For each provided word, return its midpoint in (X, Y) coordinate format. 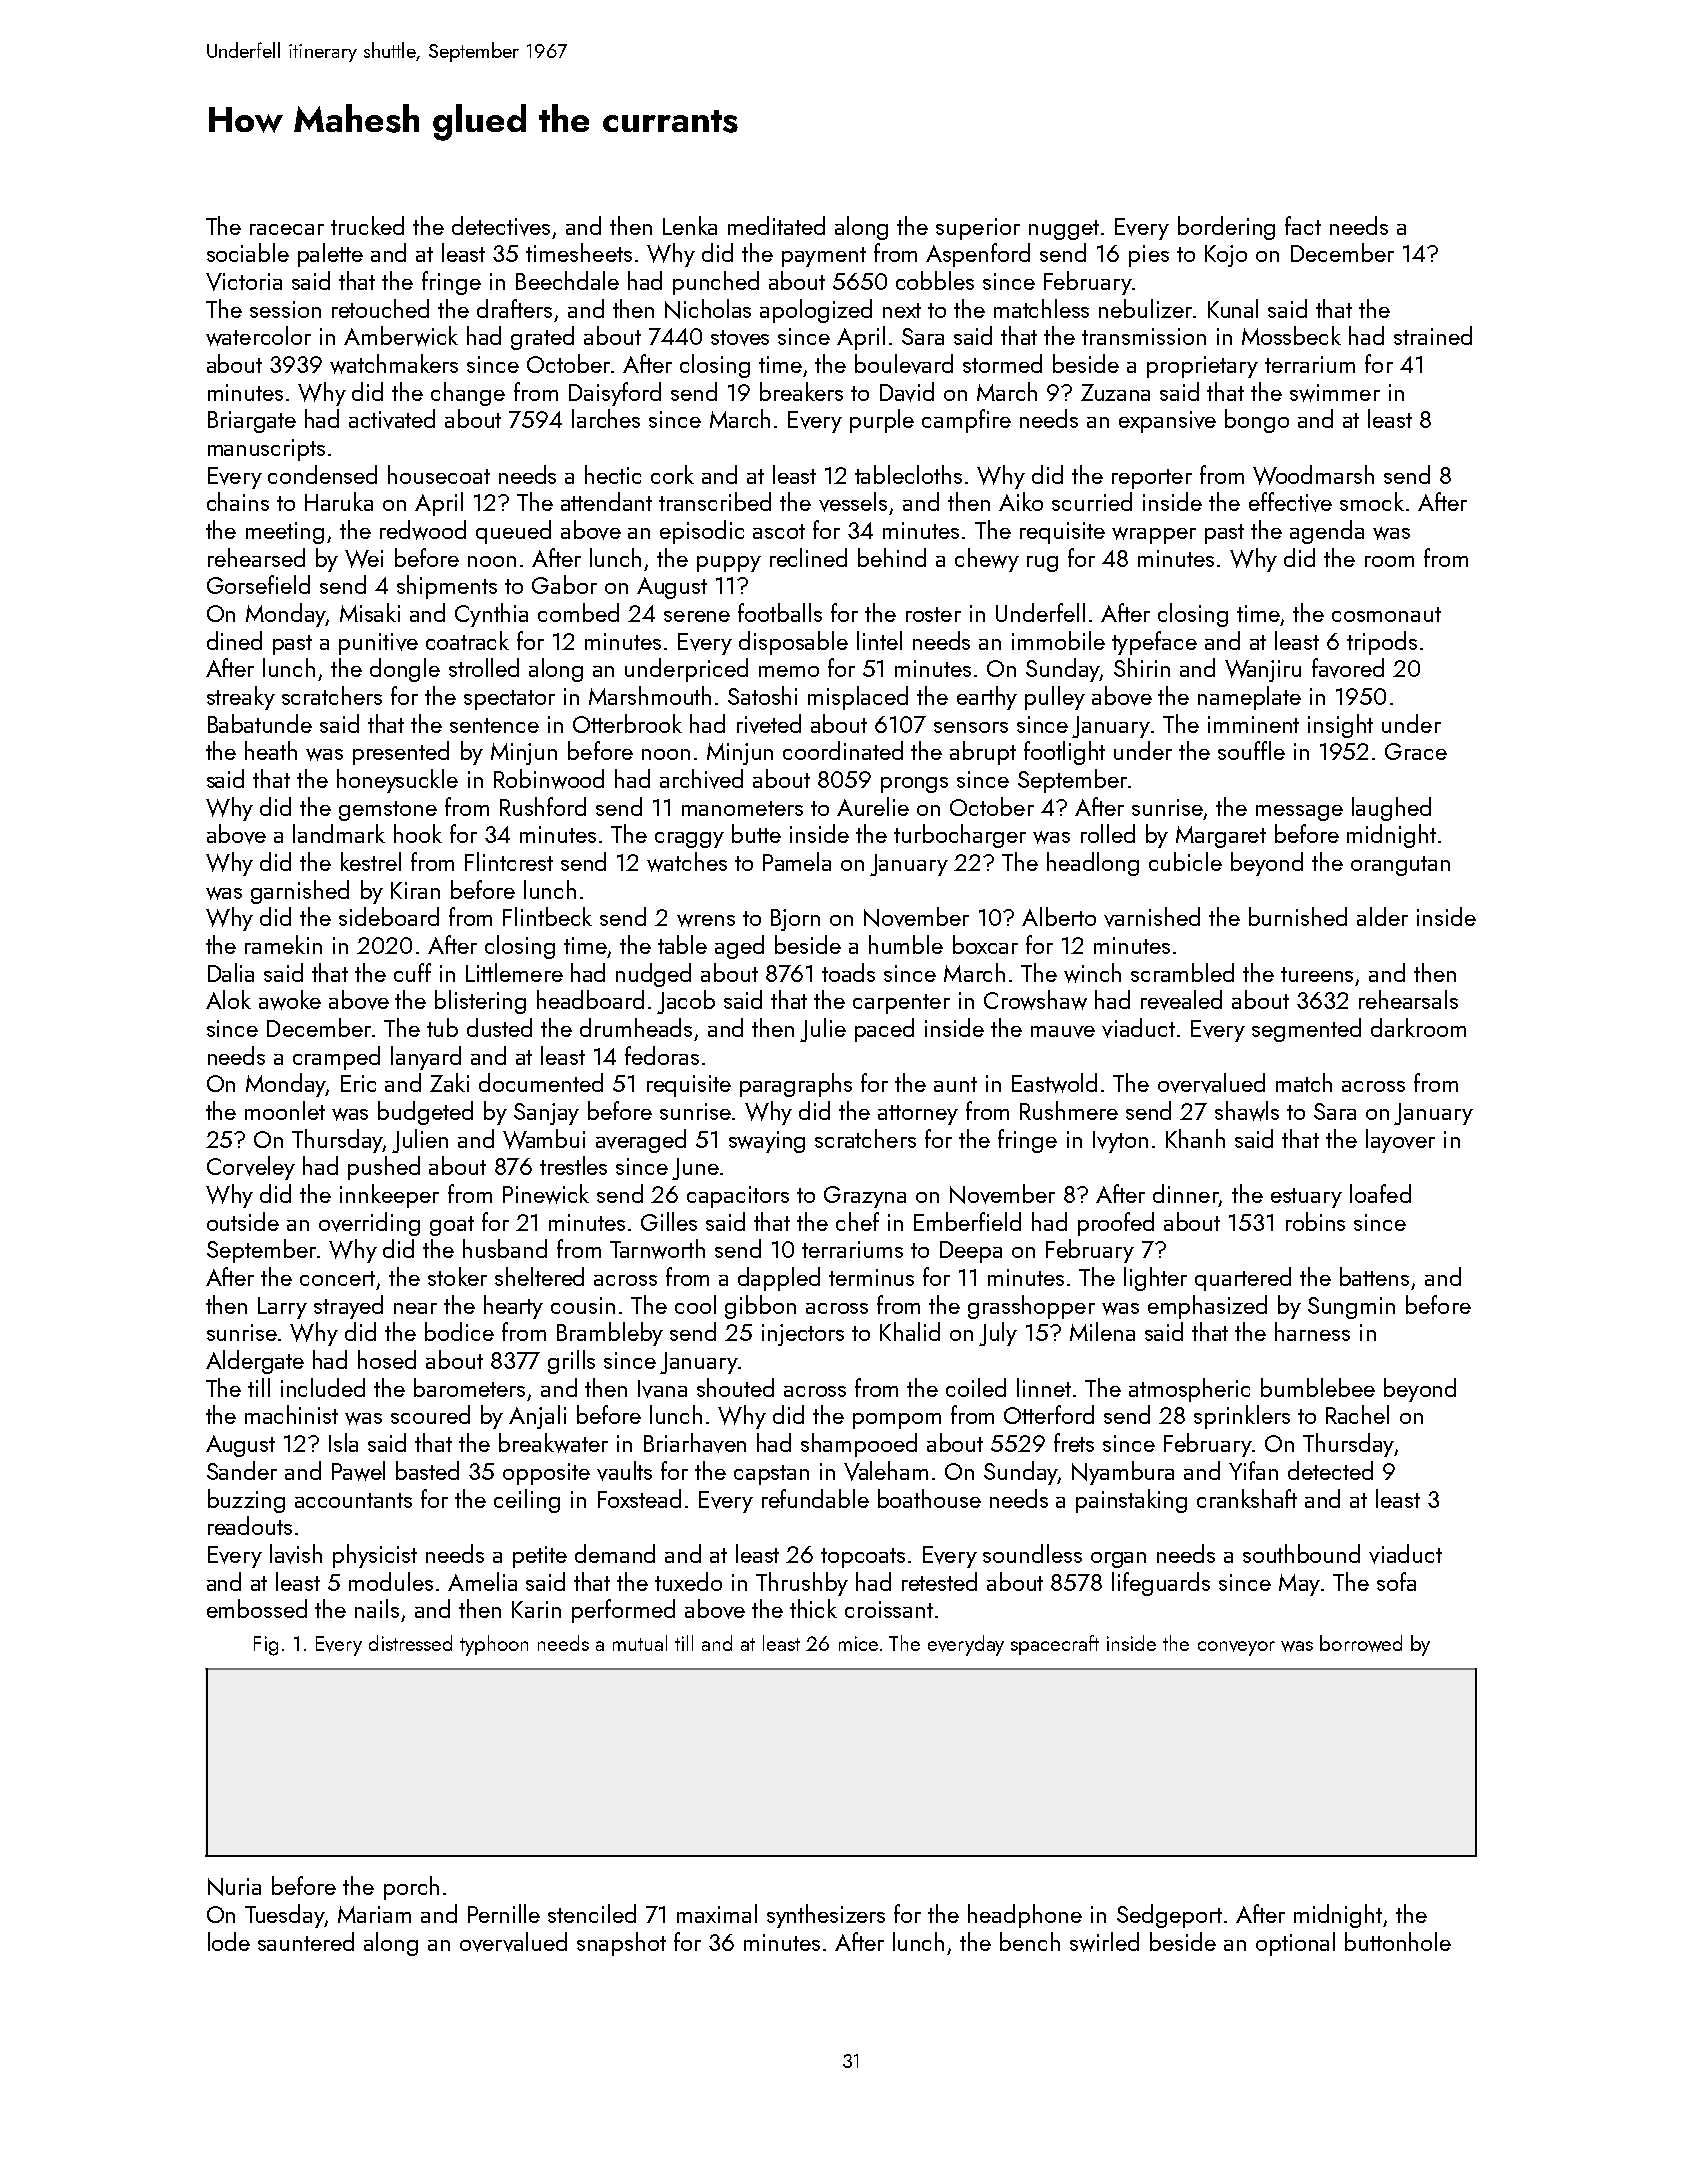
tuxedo (688, 1581)
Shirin (1142, 667)
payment (824, 257)
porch (411, 1888)
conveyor (1236, 1648)
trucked (367, 225)
